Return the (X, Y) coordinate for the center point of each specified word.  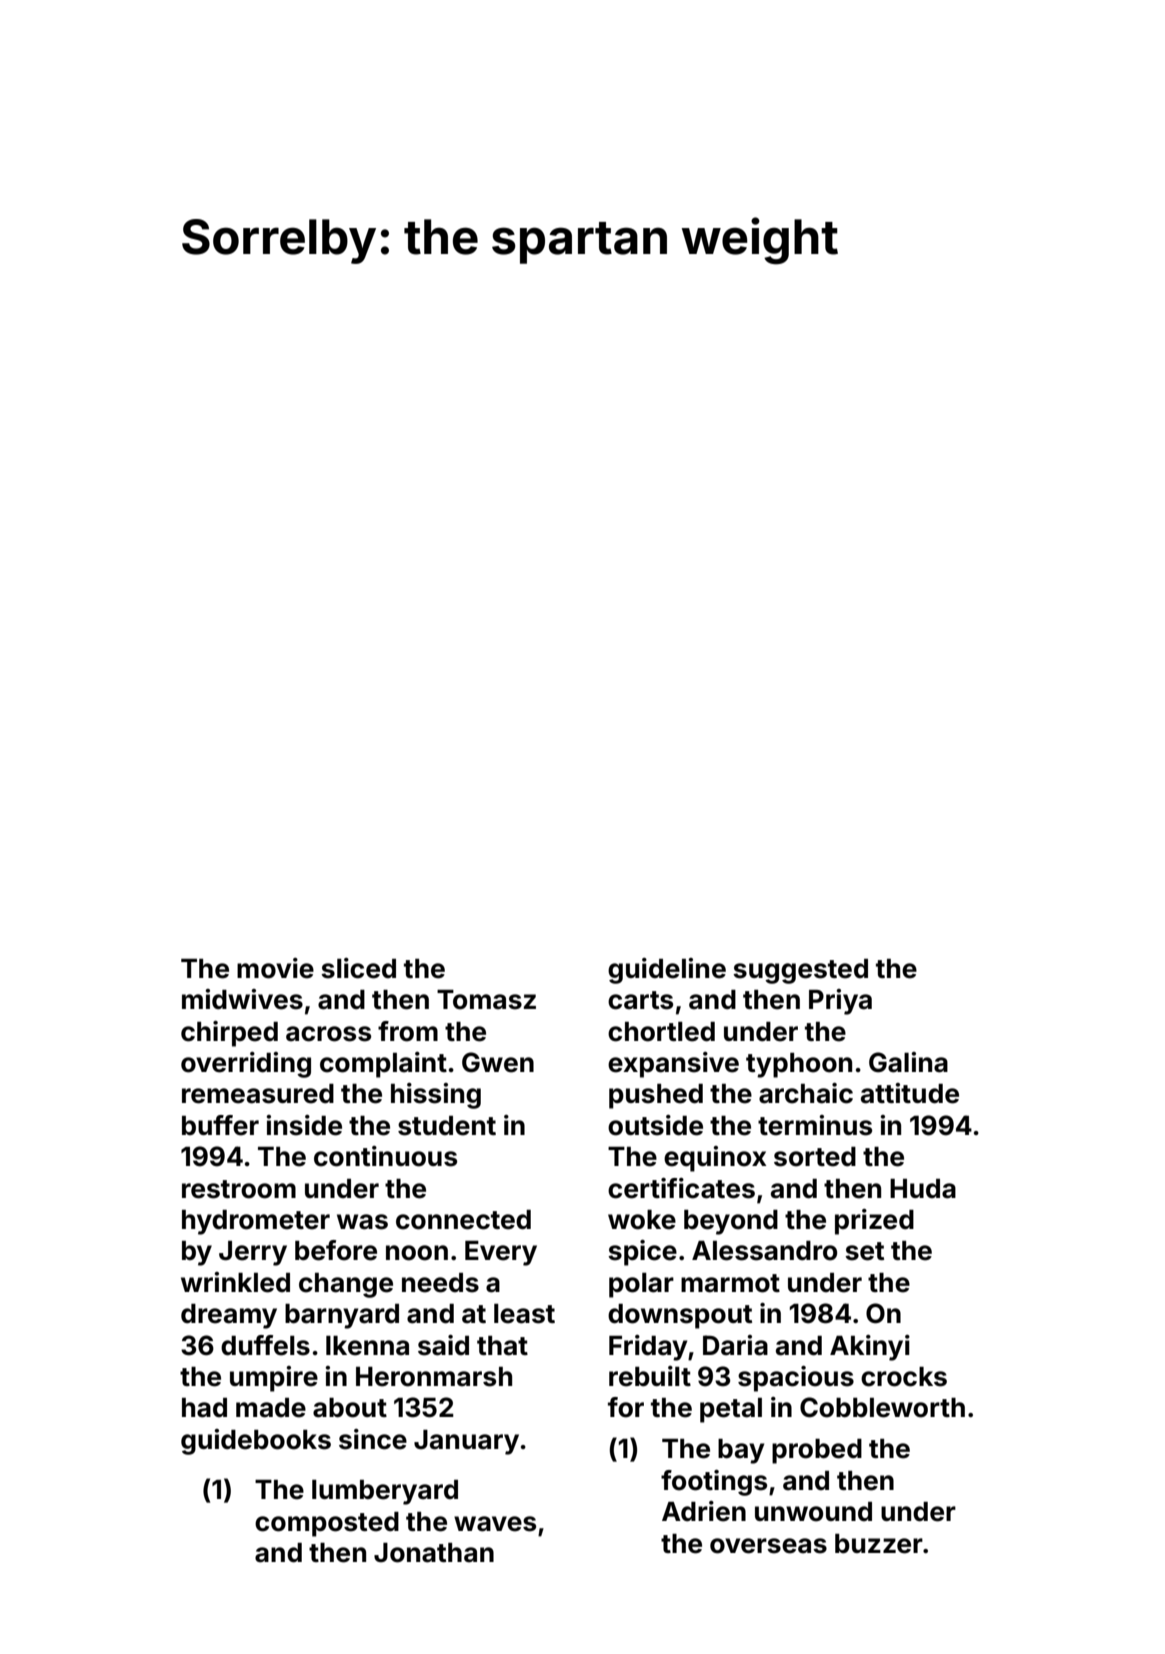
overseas (768, 1546)
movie (275, 968)
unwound (813, 1512)
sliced (358, 968)
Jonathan (434, 1553)
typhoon (799, 1065)
